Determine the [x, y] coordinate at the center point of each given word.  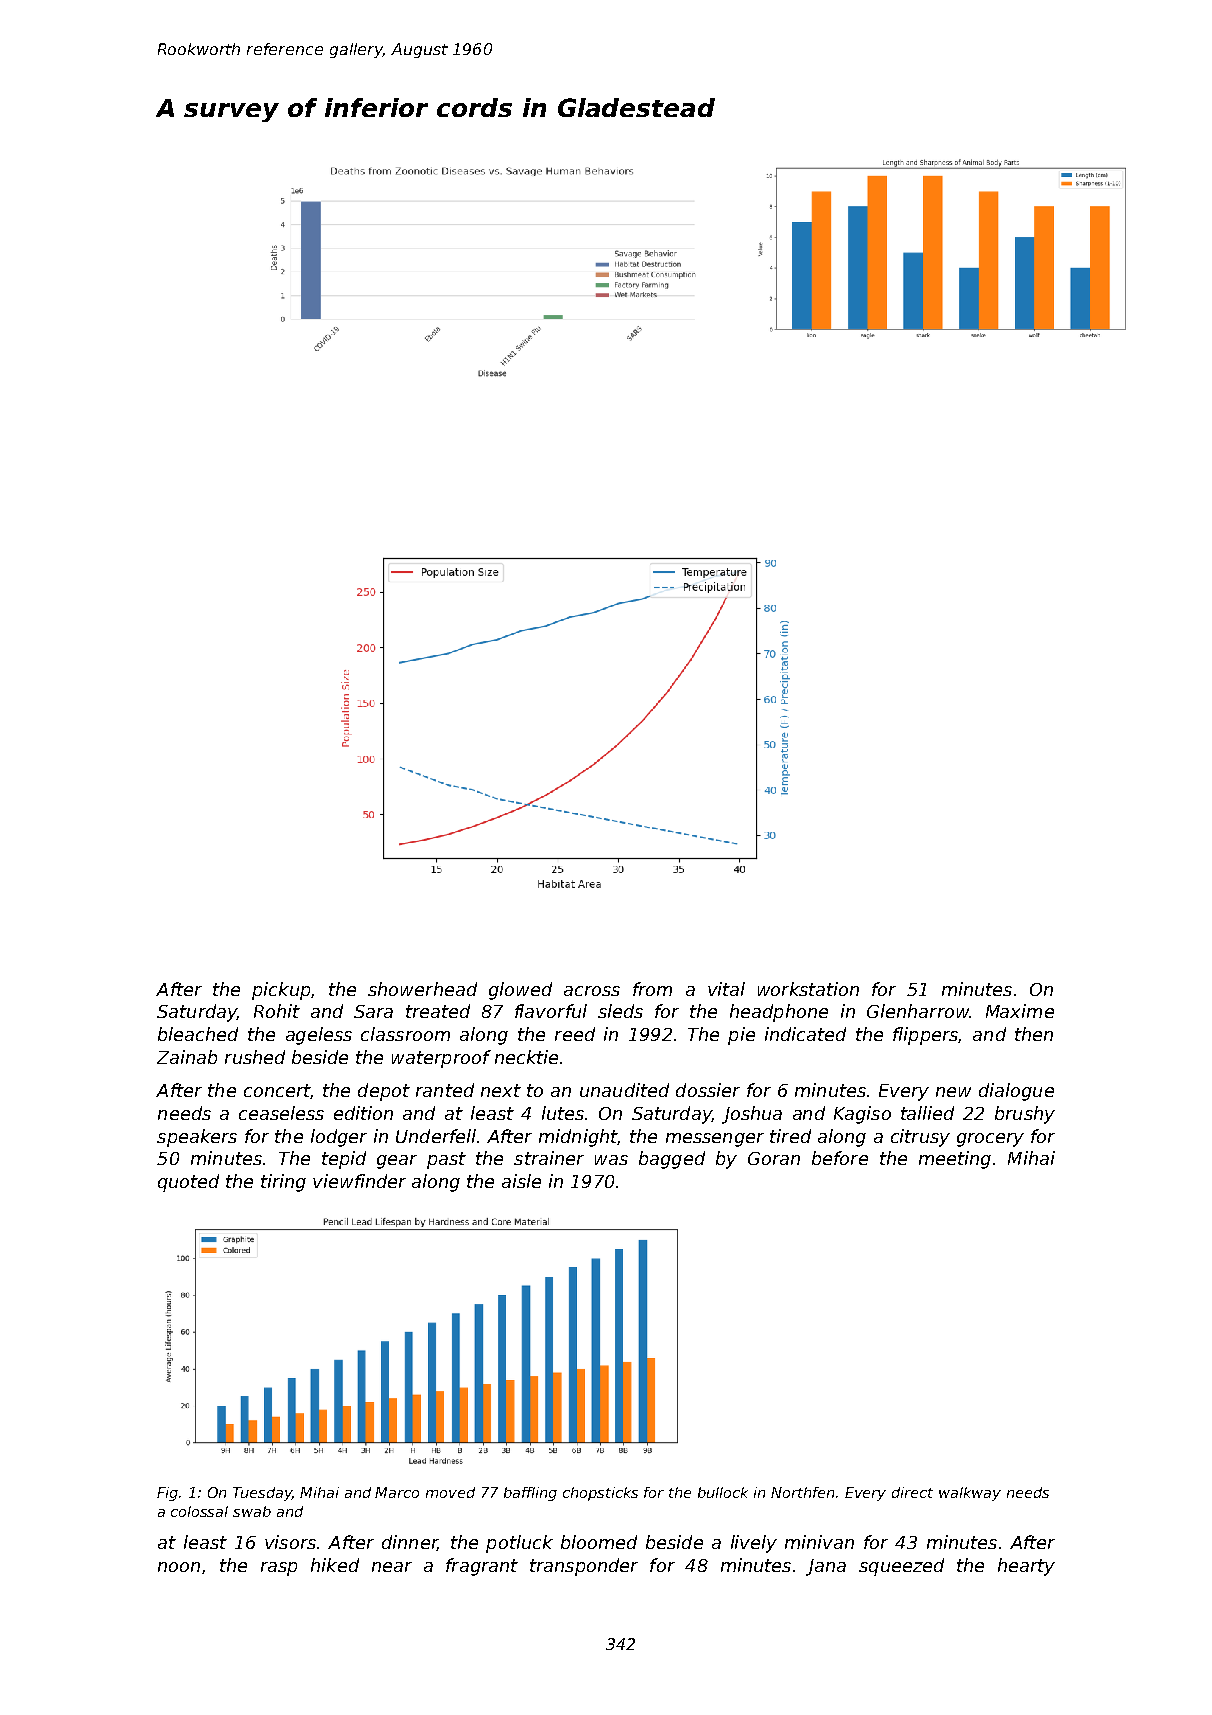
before [840, 1158]
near [392, 1567]
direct [912, 1492]
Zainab [187, 1057]
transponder [584, 1567]
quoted [188, 1183]
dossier [708, 1090]
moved [450, 1492]
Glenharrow [918, 1011]
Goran [774, 1158]
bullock [723, 1492]
